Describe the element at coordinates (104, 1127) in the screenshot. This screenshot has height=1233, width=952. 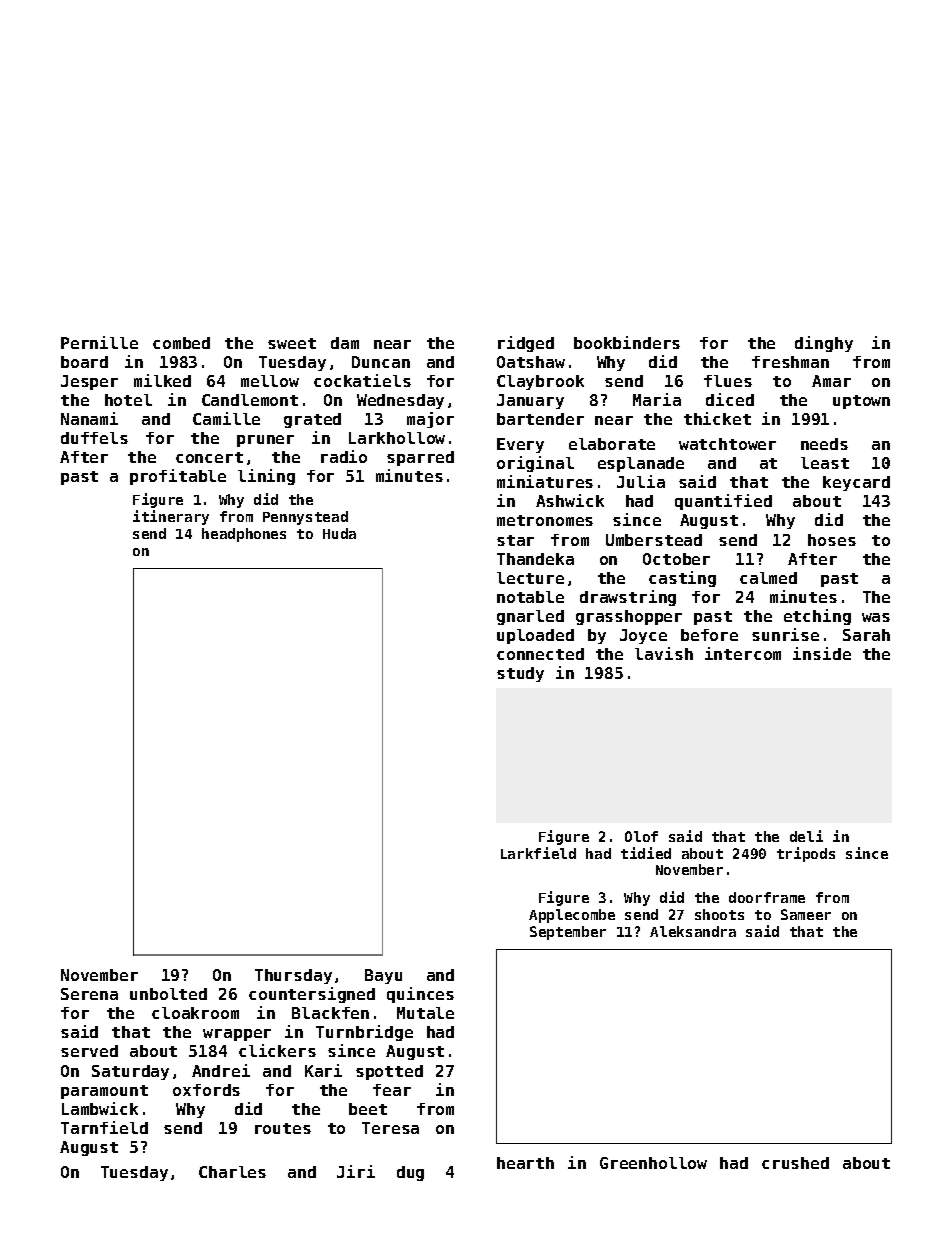
I see `Tarnfield` at that location.
